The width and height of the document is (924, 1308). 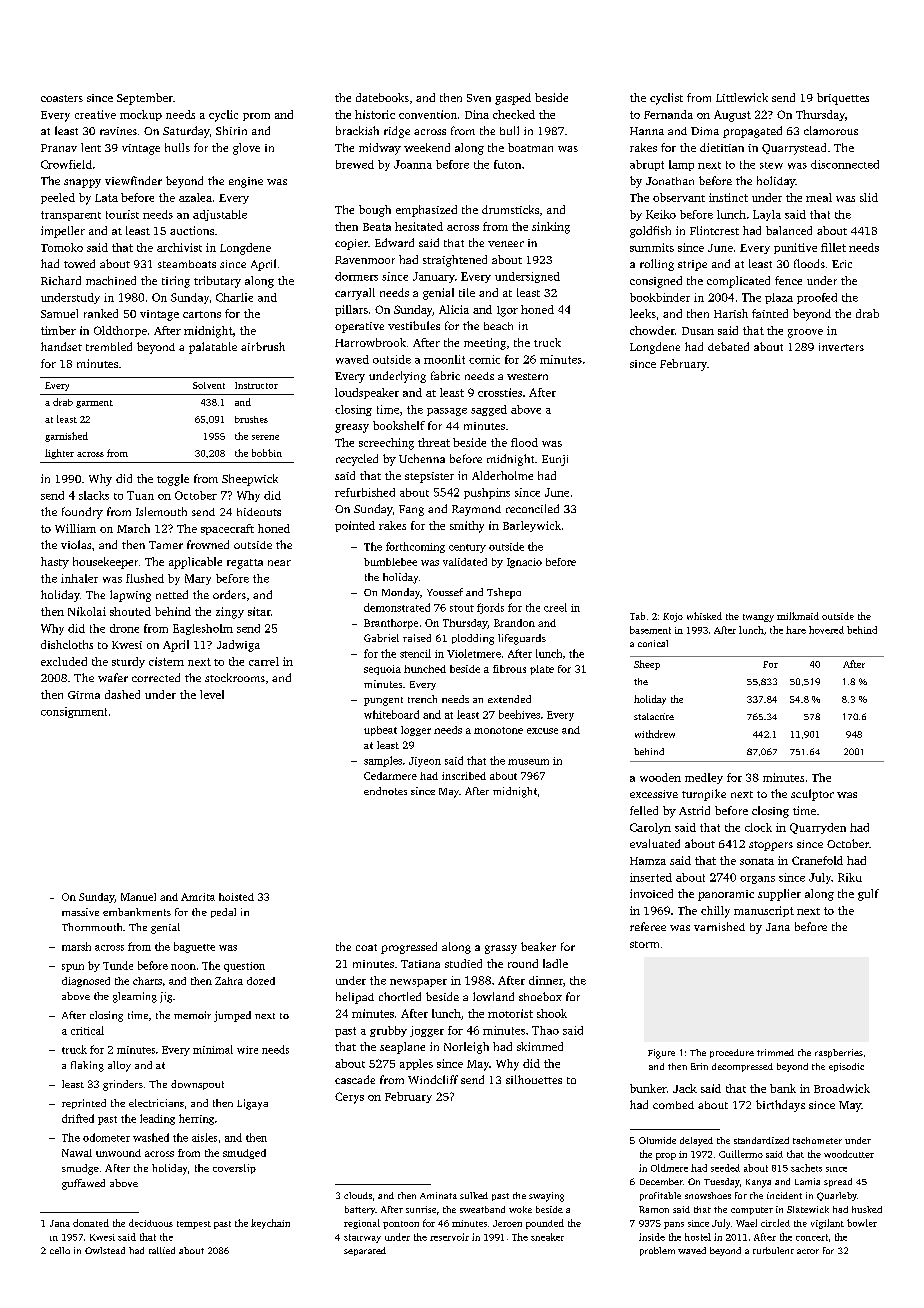 I want to click on Sven, so click(x=479, y=98).
